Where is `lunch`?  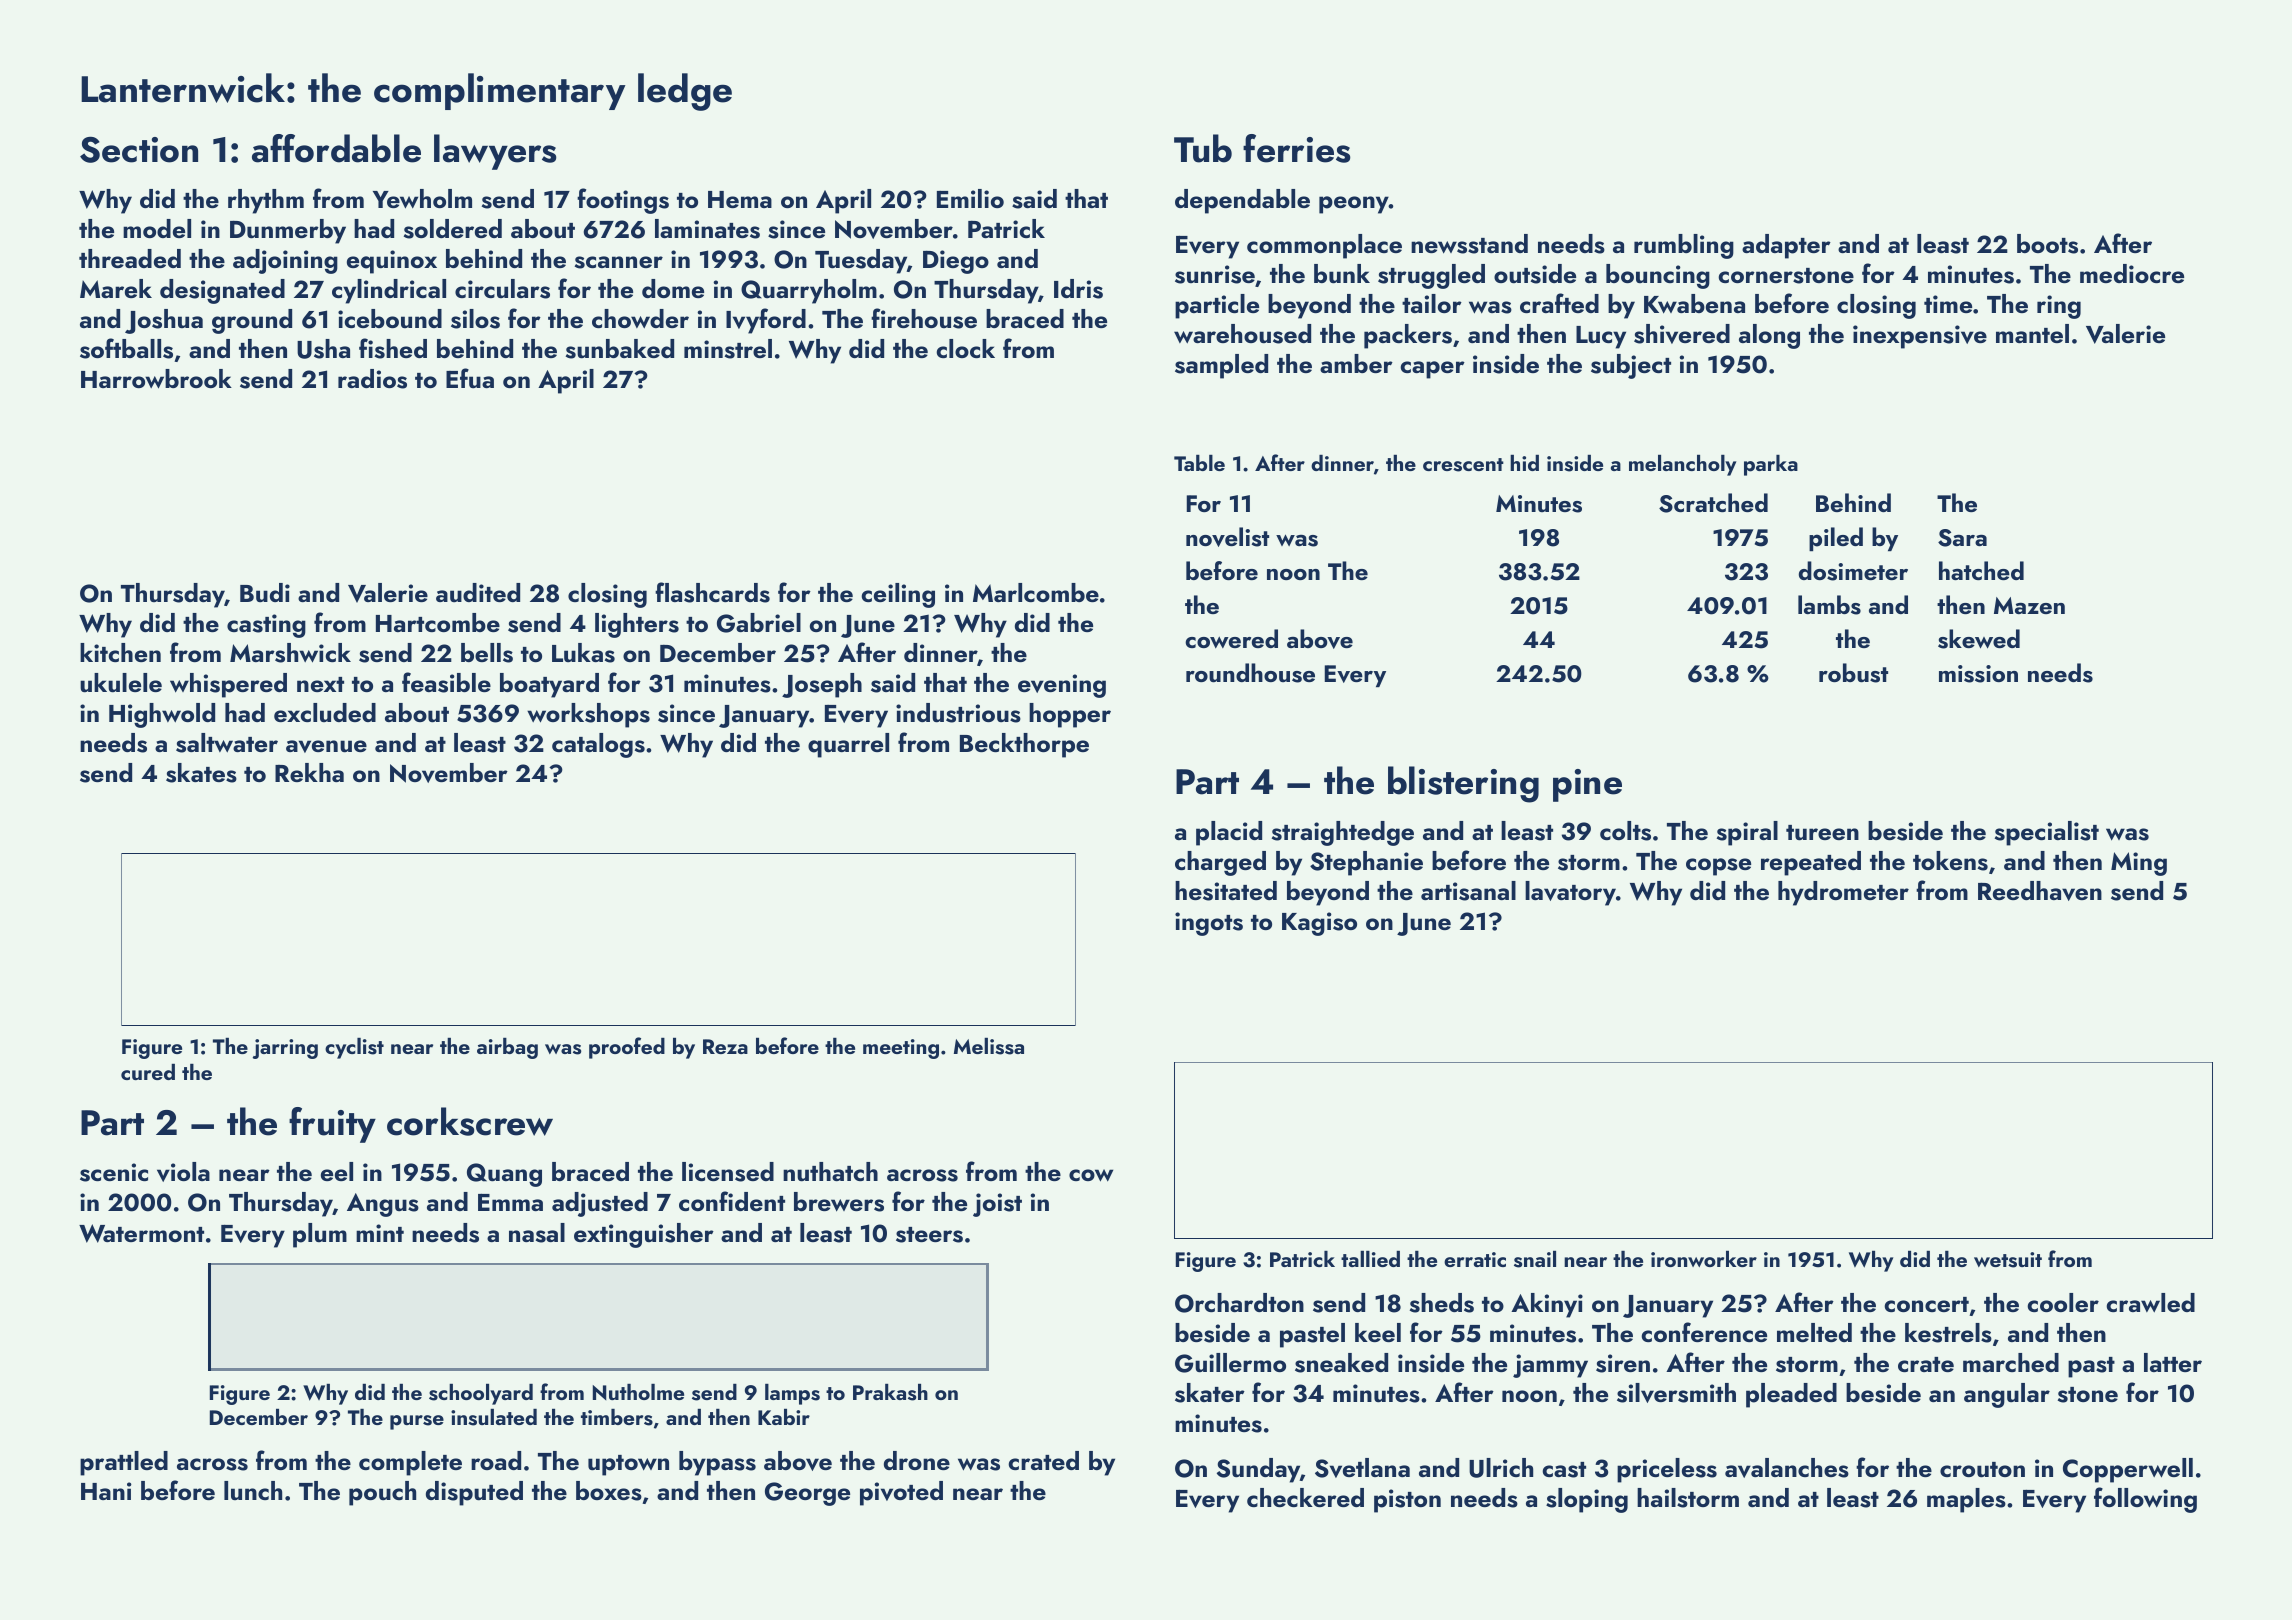
lunch is located at coordinates (253, 1490).
